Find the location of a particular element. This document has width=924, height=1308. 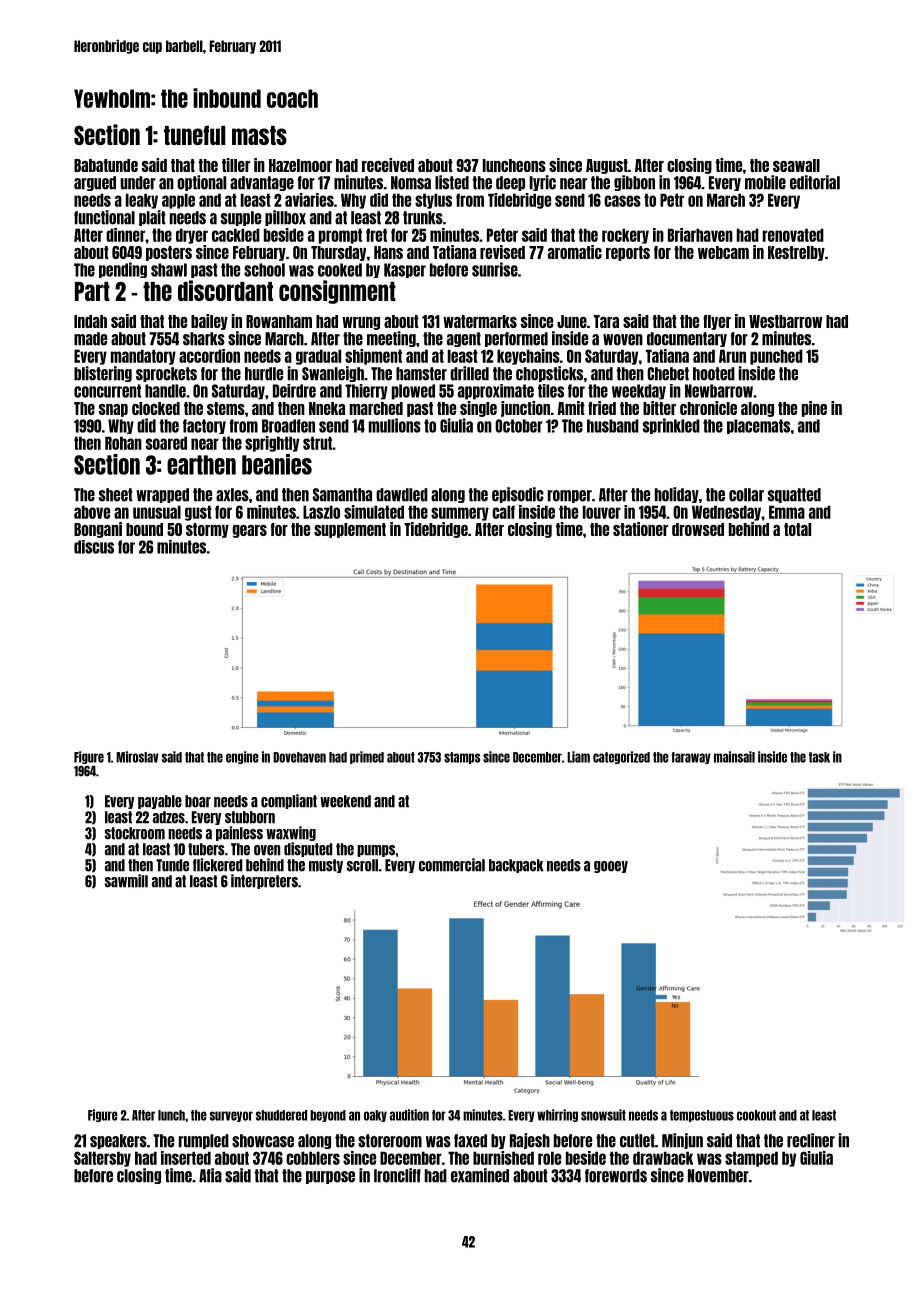

gooey is located at coordinates (611, 867).
